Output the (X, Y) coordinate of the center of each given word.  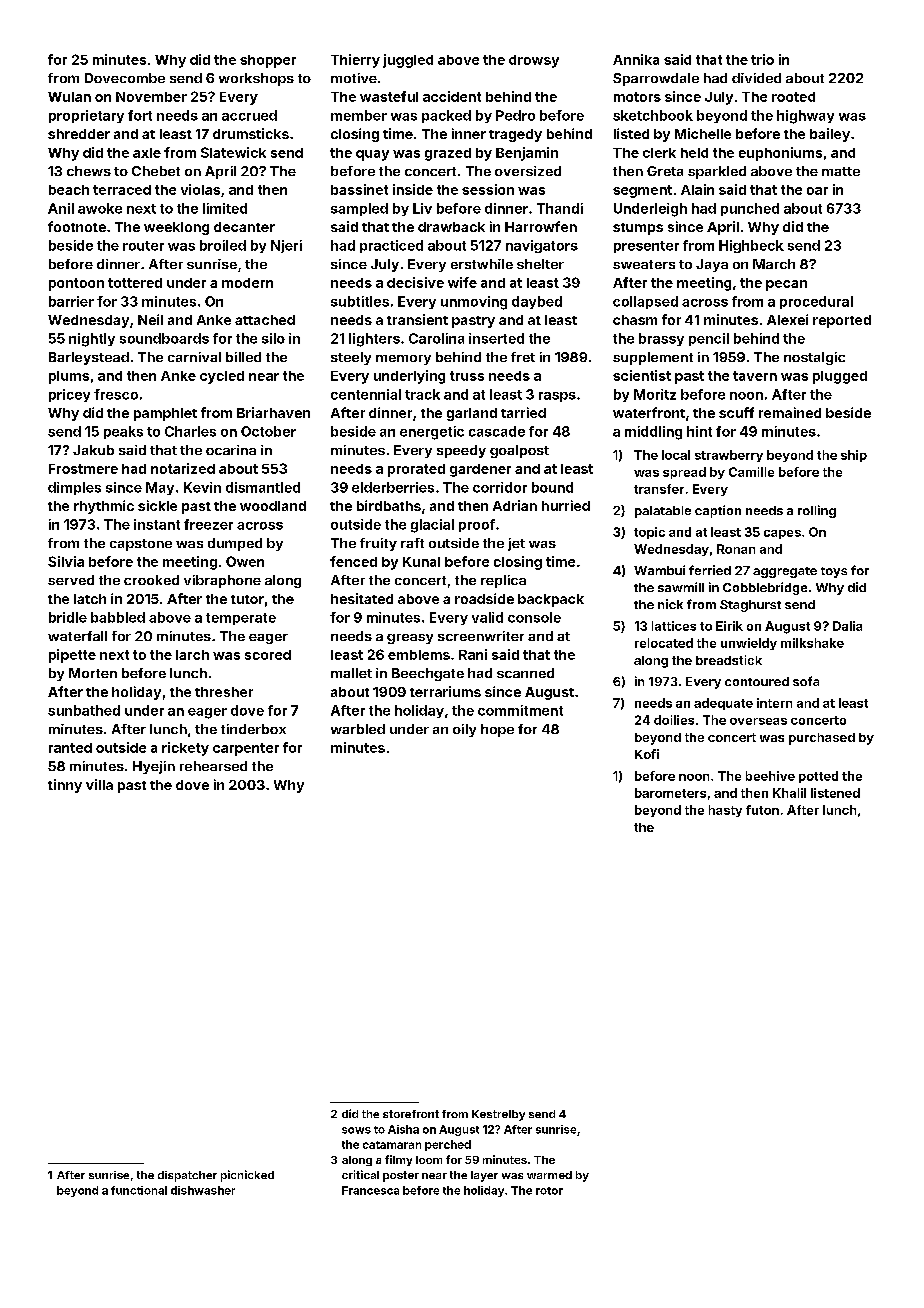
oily (464, 730)
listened (835, 793)
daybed (537, 302)
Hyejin (154, 767)
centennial (366, 394)
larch (192, 655)
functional (139, 1190)
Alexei (787, 319)
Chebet (156, 171)
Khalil (789, 793)
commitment (520, 710)
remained (790, 412)
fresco (116, 394)
